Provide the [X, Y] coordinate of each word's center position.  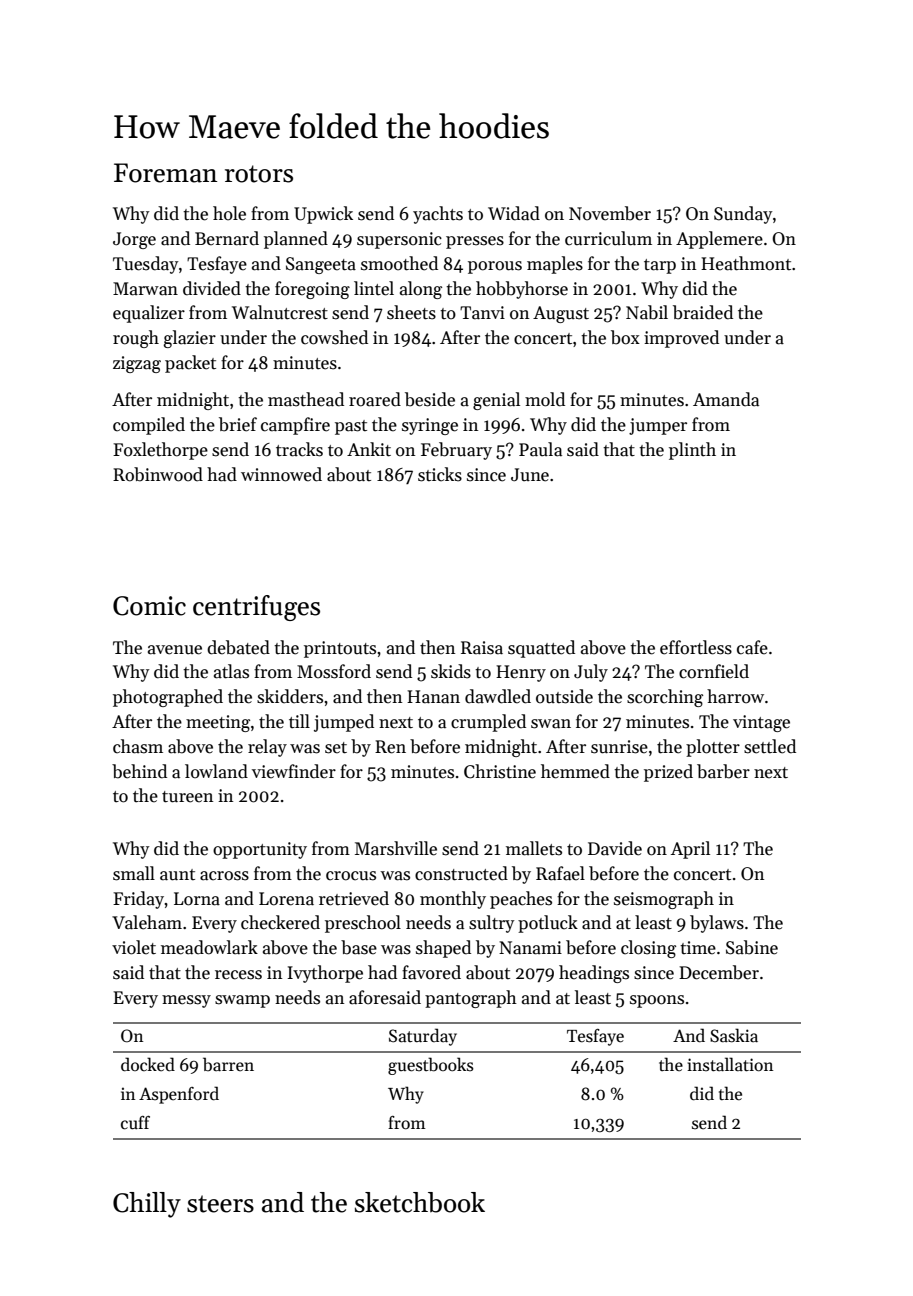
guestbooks [431, 1066]
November [610, 213]
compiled [149, 426]
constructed [461, 873]
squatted [541, 649]
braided [703, 312]
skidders [290, 696]
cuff [135, 1123]
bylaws [717, 924]
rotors [259, 174]
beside [430, 399]
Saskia [734, 1035]
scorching [665, 698]
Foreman [165, 173]
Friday [139, 900]
